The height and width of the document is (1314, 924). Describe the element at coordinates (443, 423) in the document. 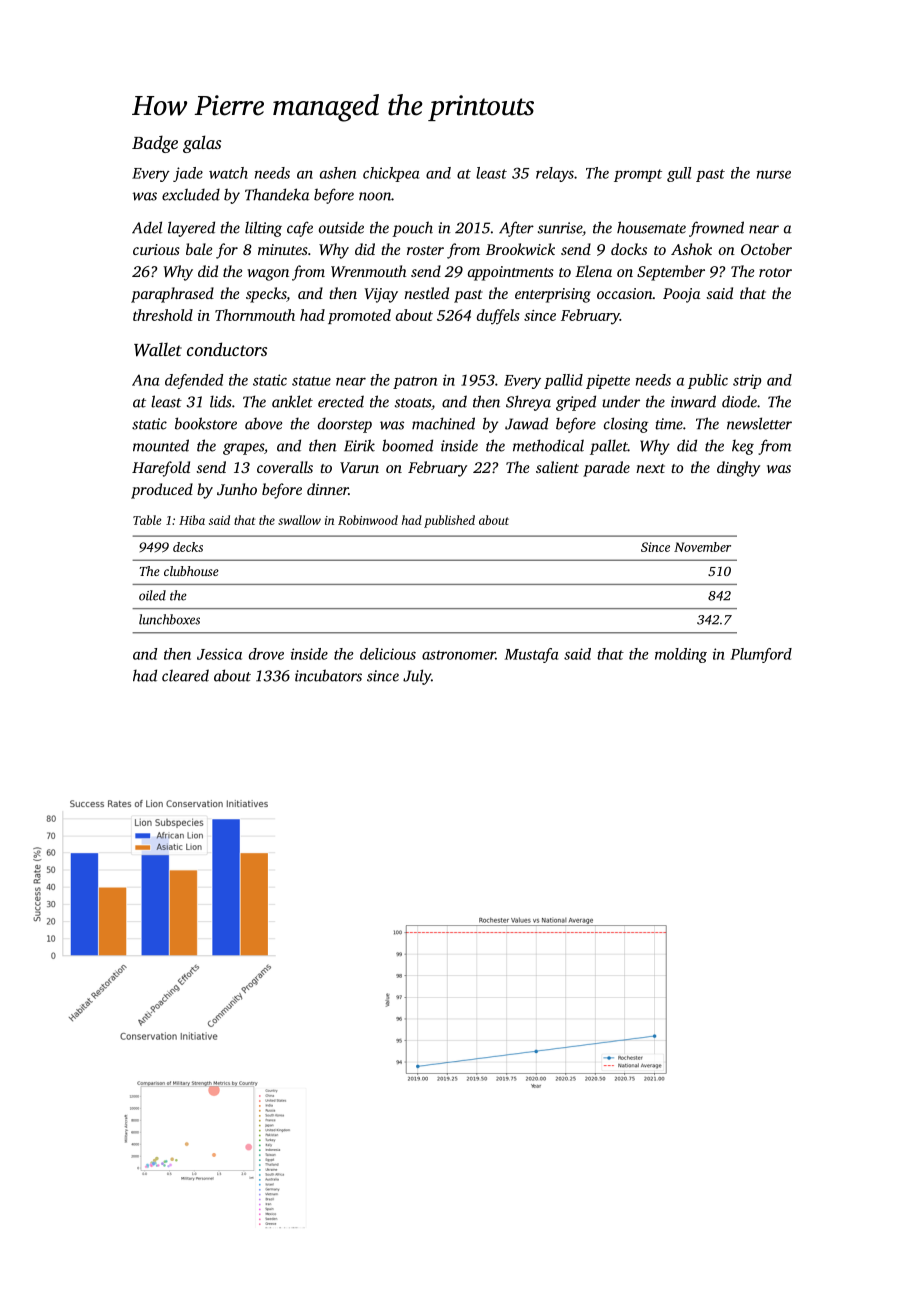

I see `machined` at that location.
